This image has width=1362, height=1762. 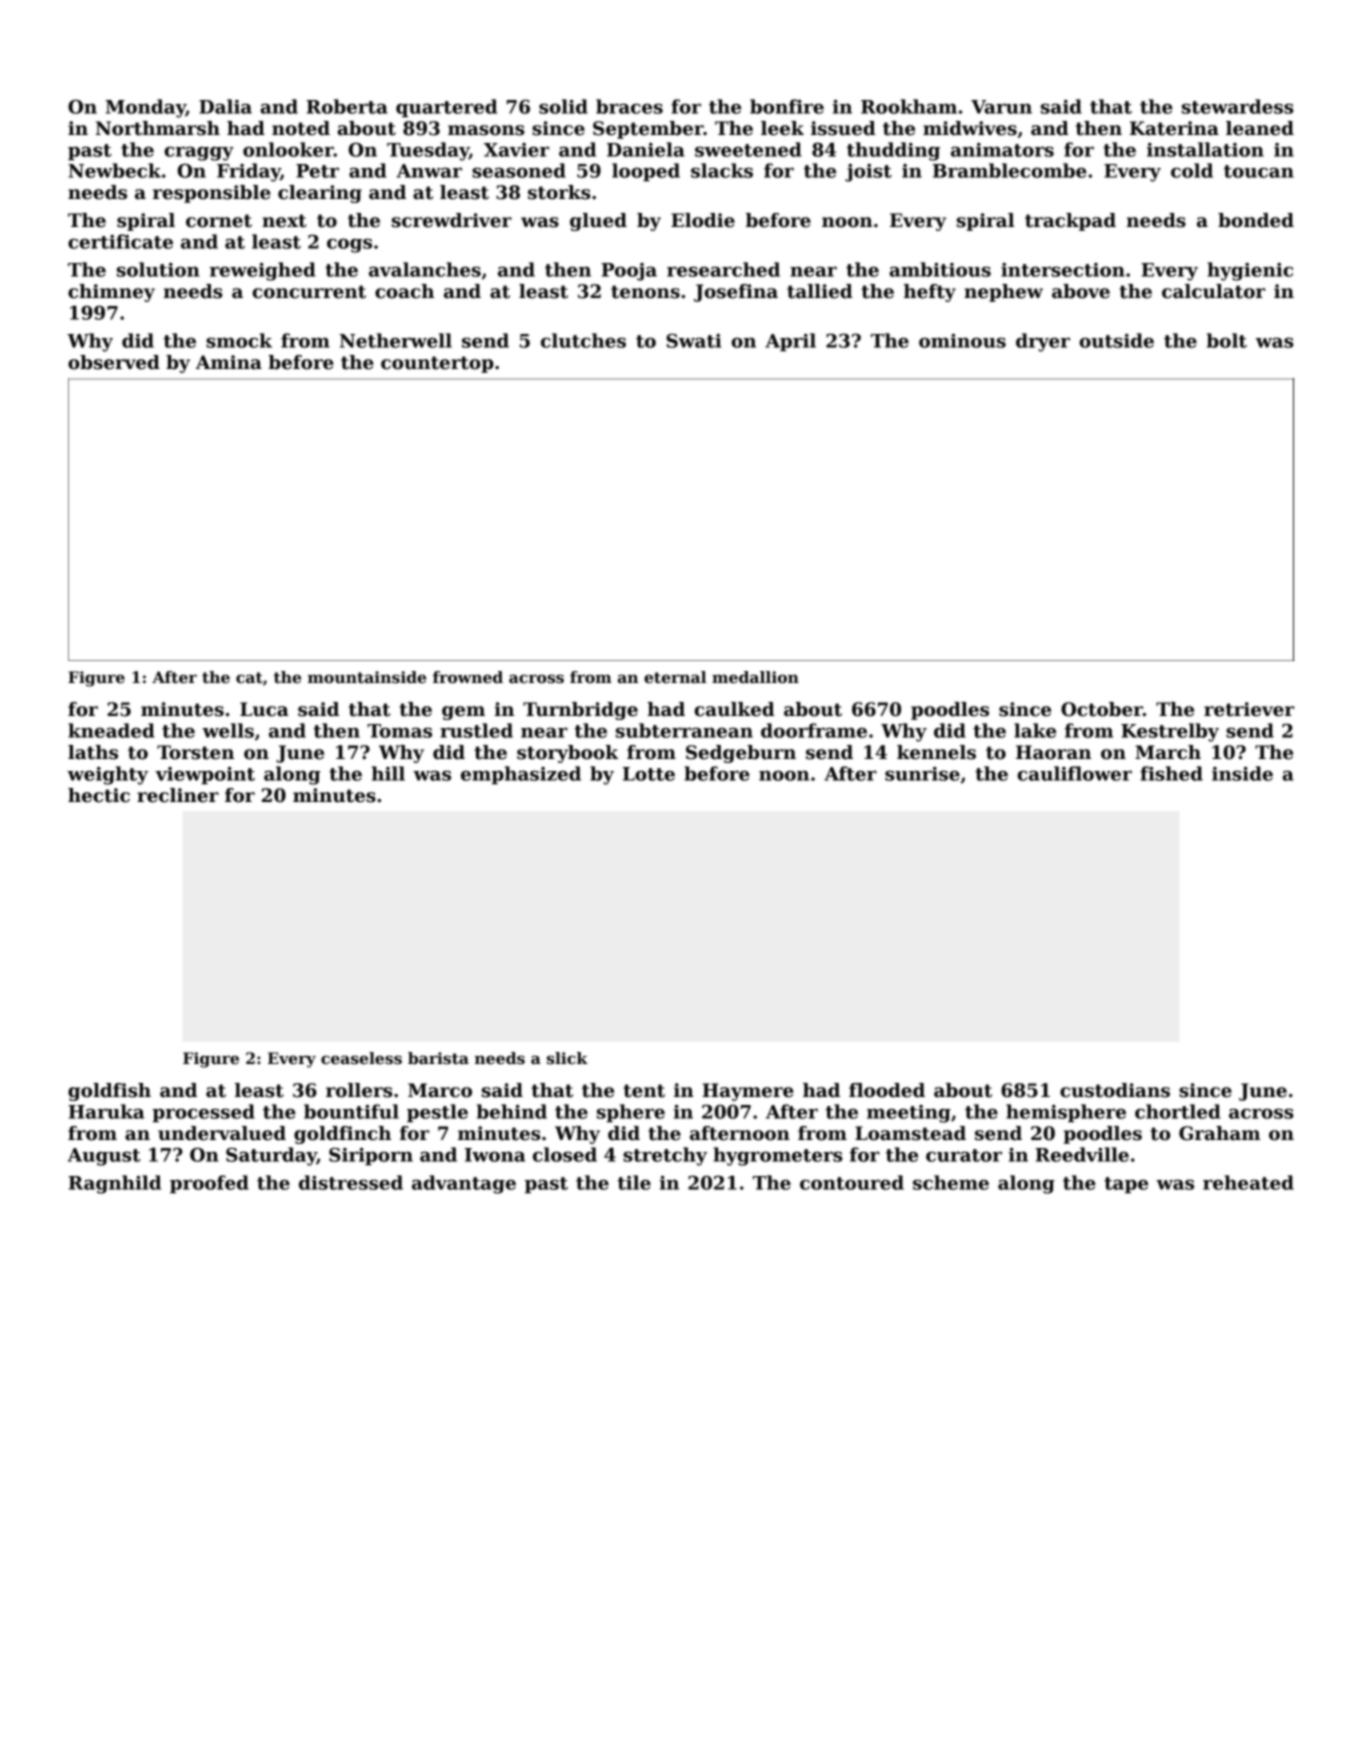 What do you see at coordinates (909, 1114) in the image?
I see `meeting` at bounding box center [909, 1114].
